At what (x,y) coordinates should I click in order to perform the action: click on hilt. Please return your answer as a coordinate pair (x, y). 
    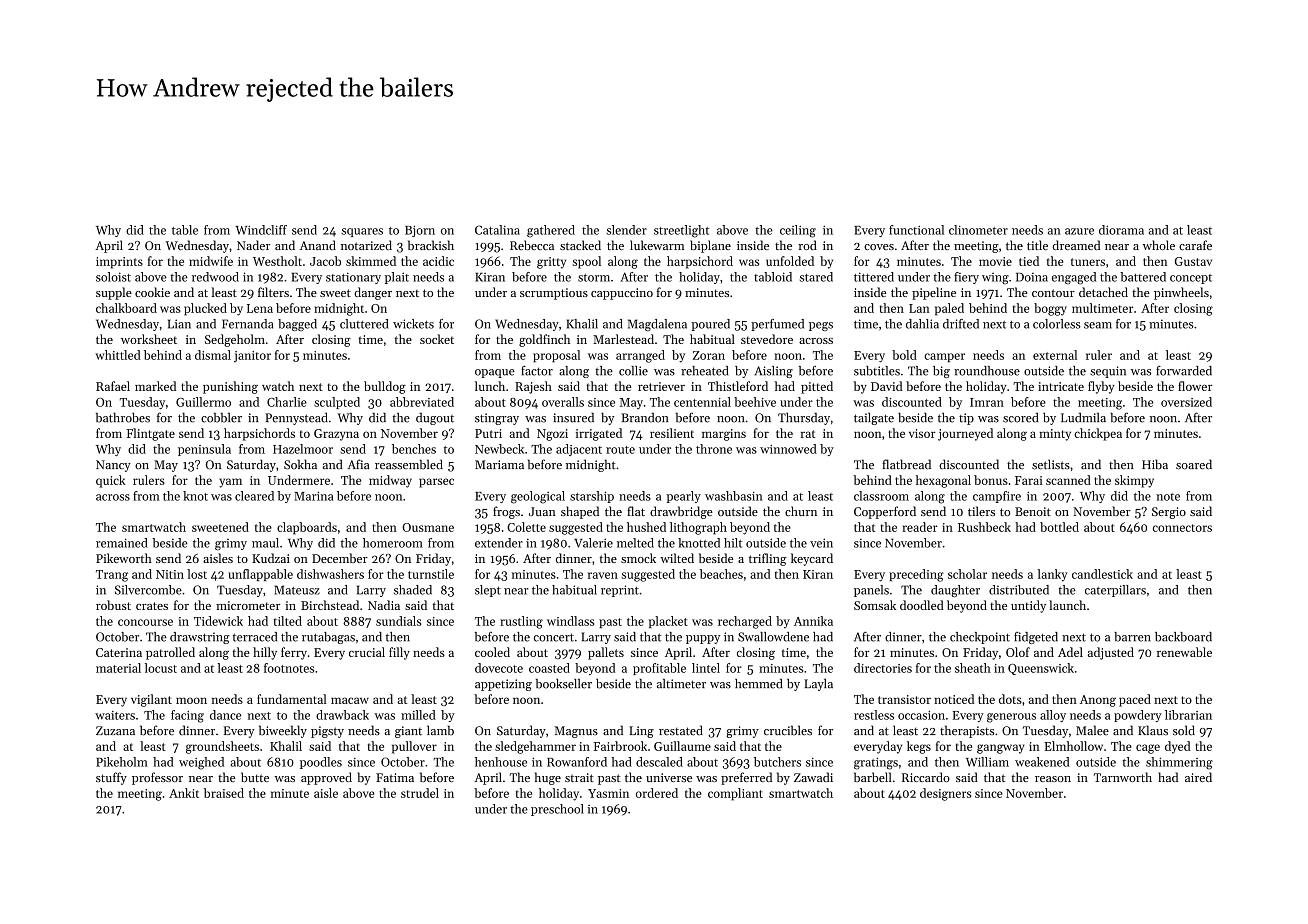
    Looking at the image, I should click on (733, 543).
